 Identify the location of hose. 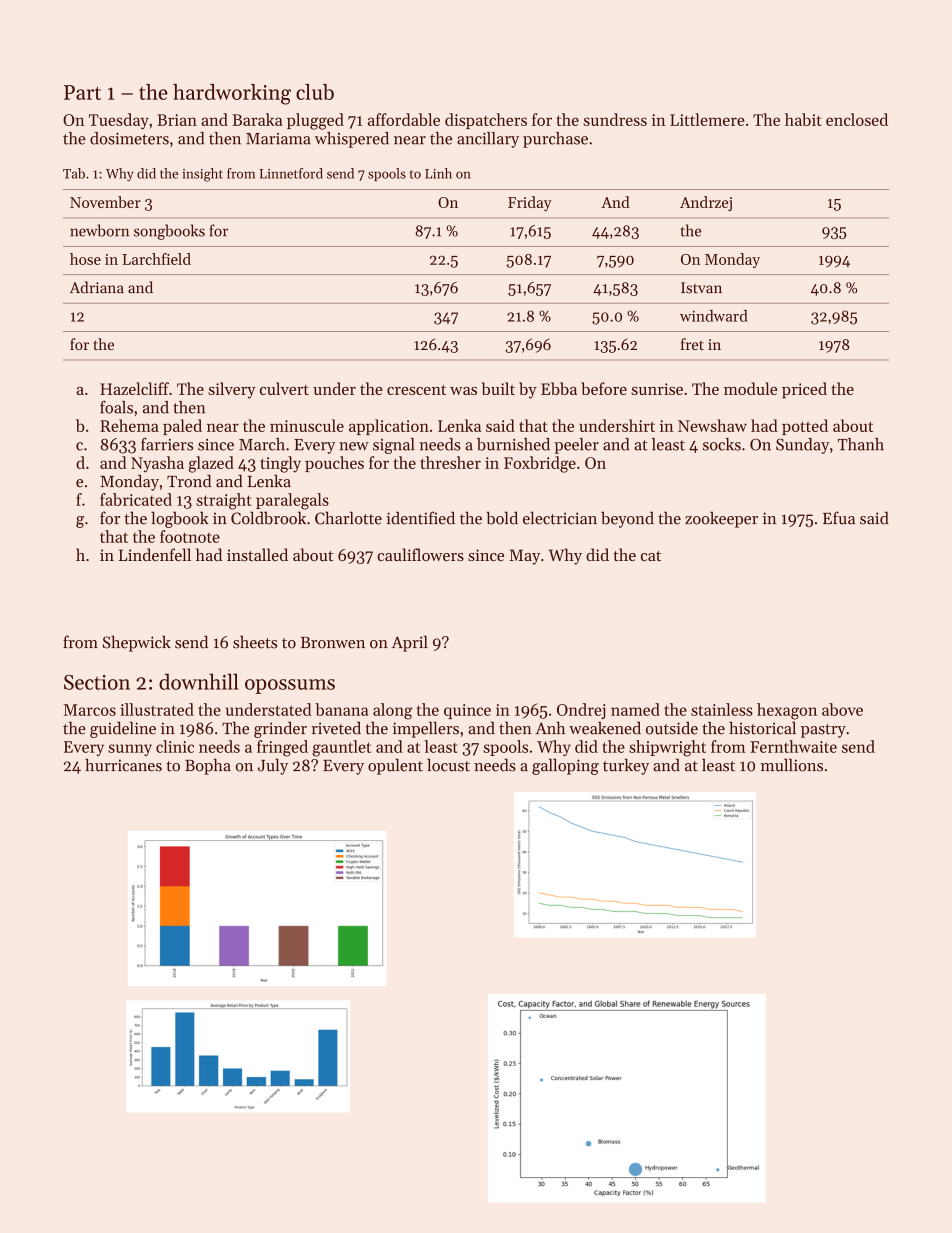
(85, 259).
